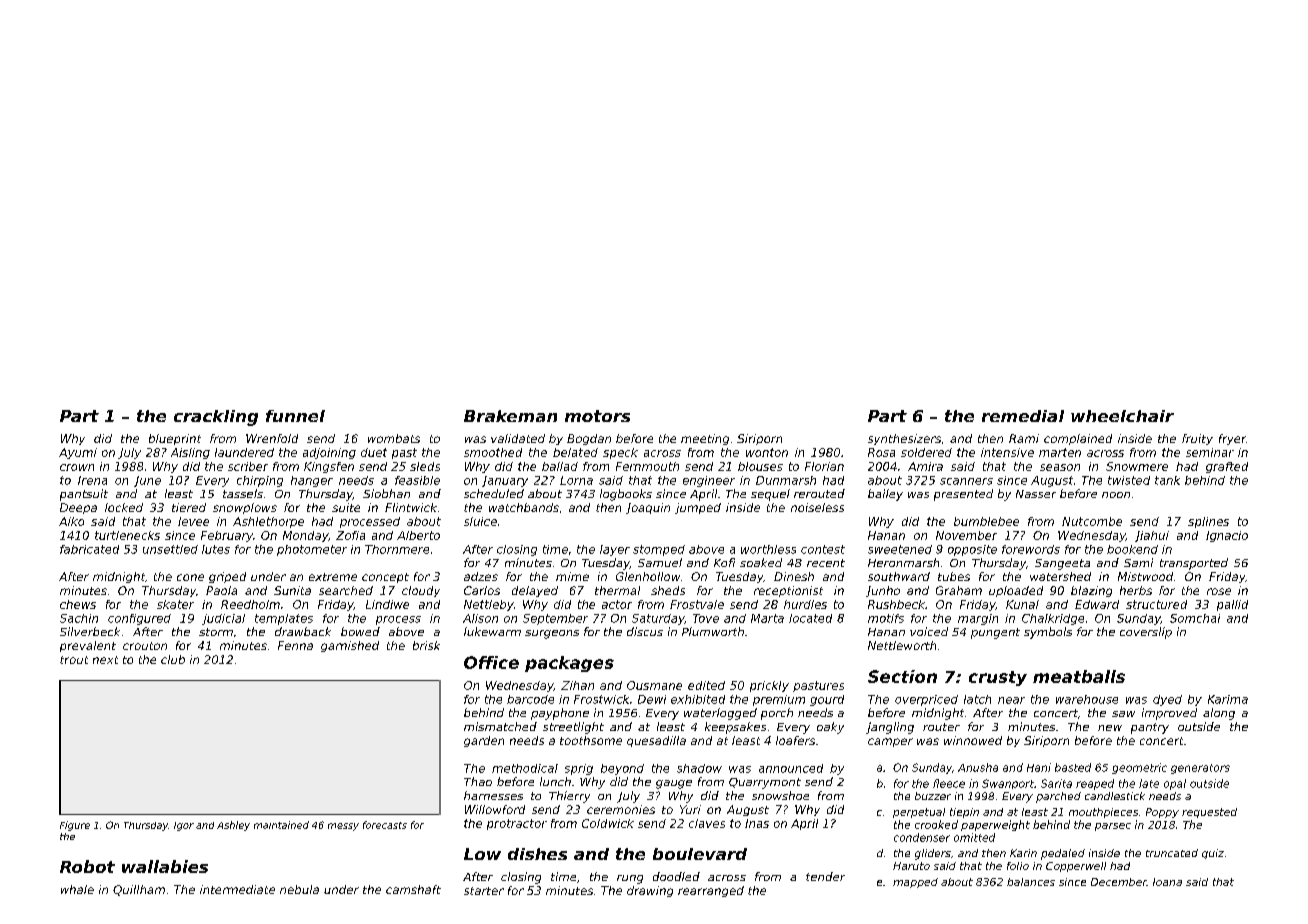 This screenshot has height=924, width=1308. Describe the element at coordinates (1023, 416) in the screenshot. I see `remedial` at that location.
